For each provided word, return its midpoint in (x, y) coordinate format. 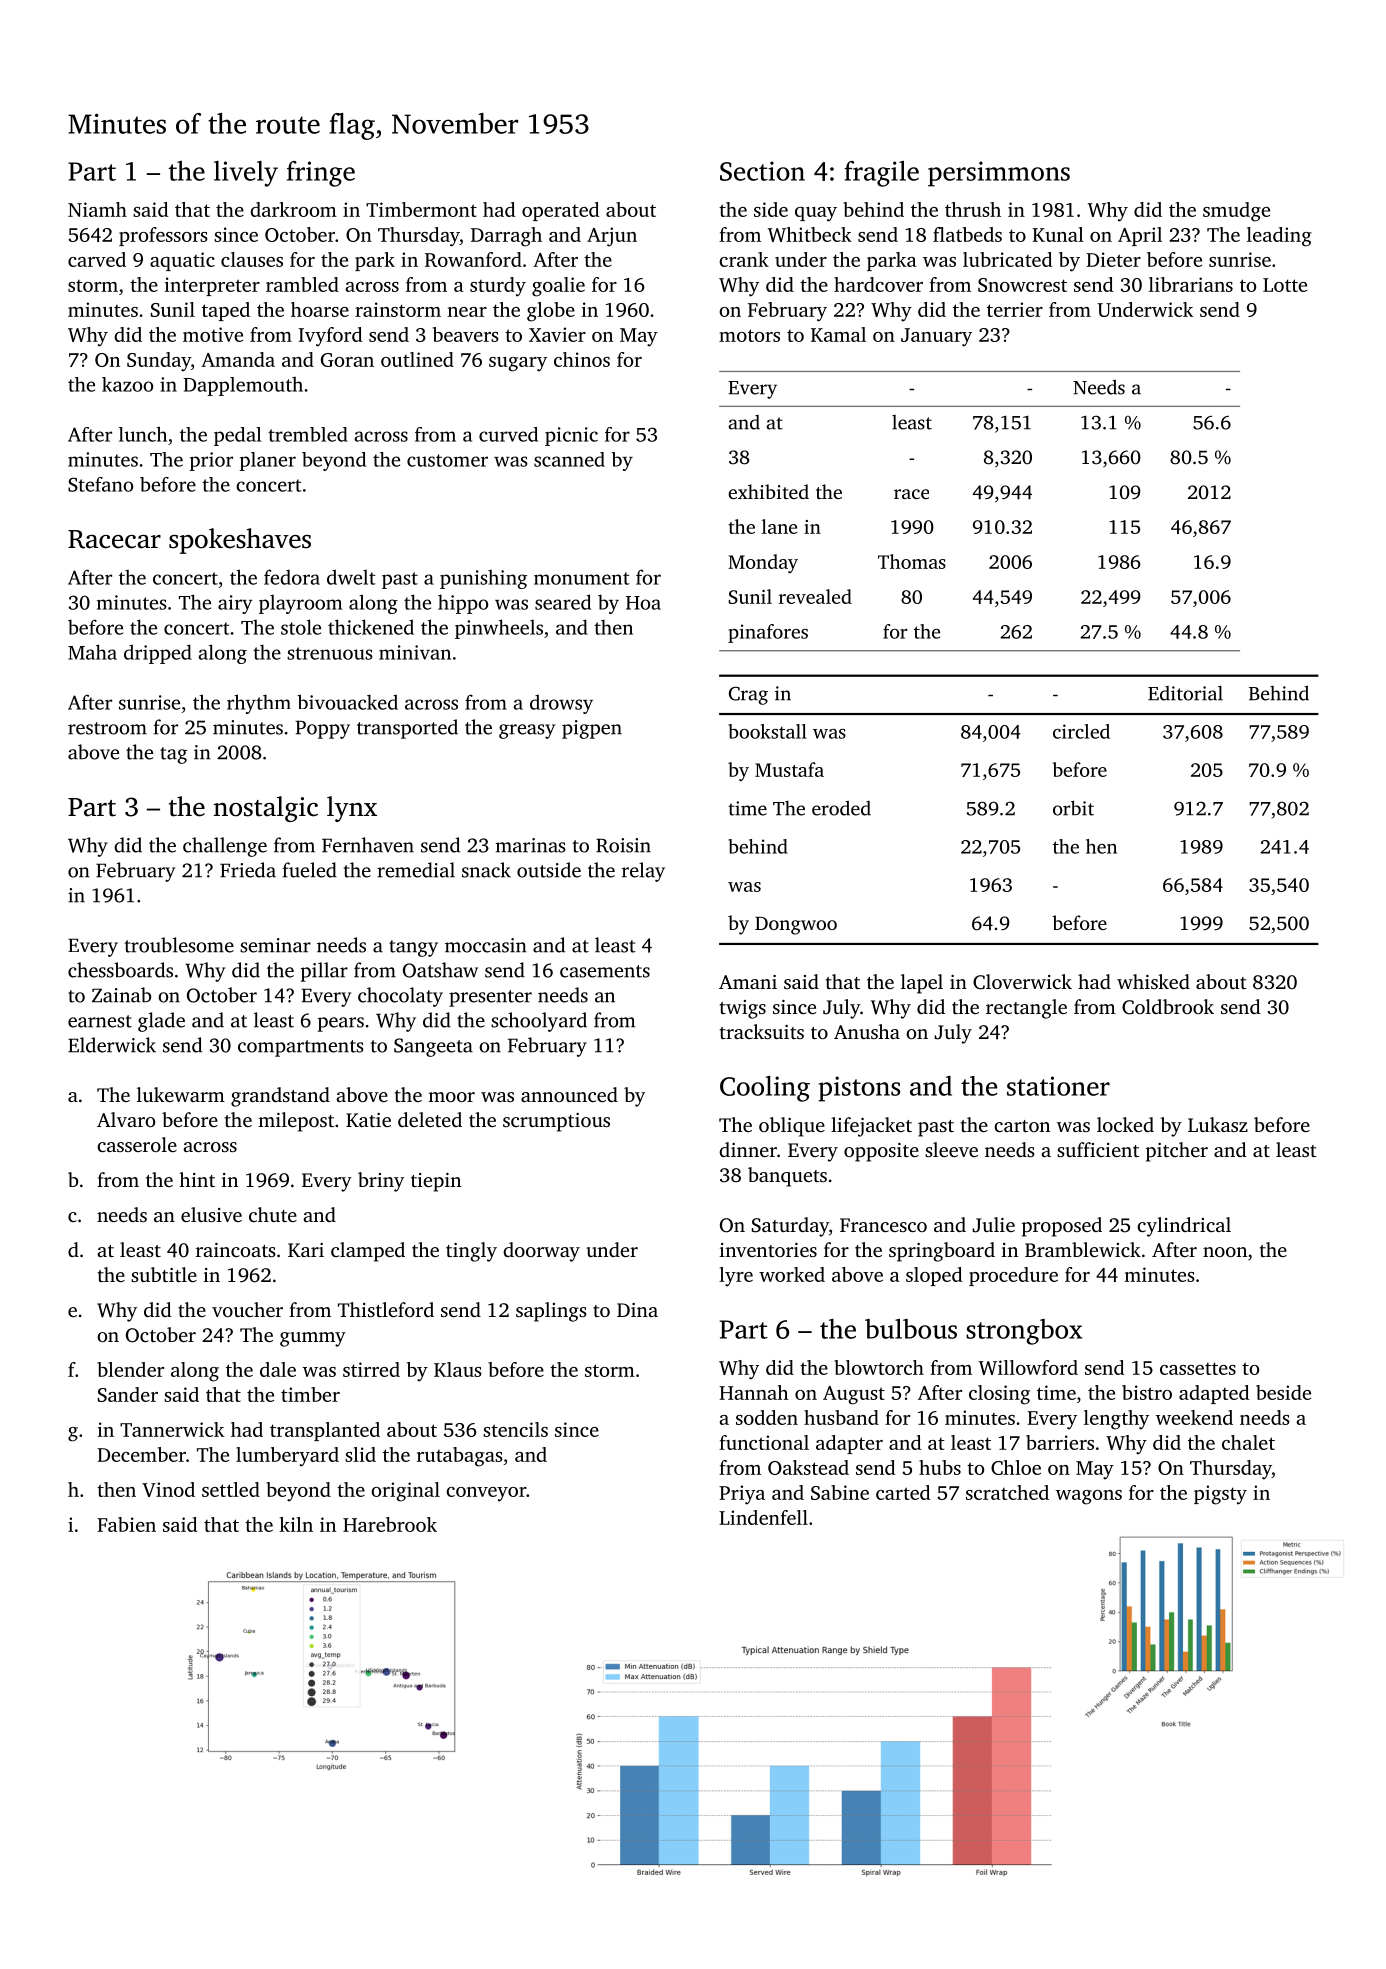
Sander (128, 1394)
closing (999, 1395)
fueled (310, 870)
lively (246, 174)
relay (643, 872)
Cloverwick (1022, 982)
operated (561, 211)
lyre (736, 1277)
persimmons (999, 174)
